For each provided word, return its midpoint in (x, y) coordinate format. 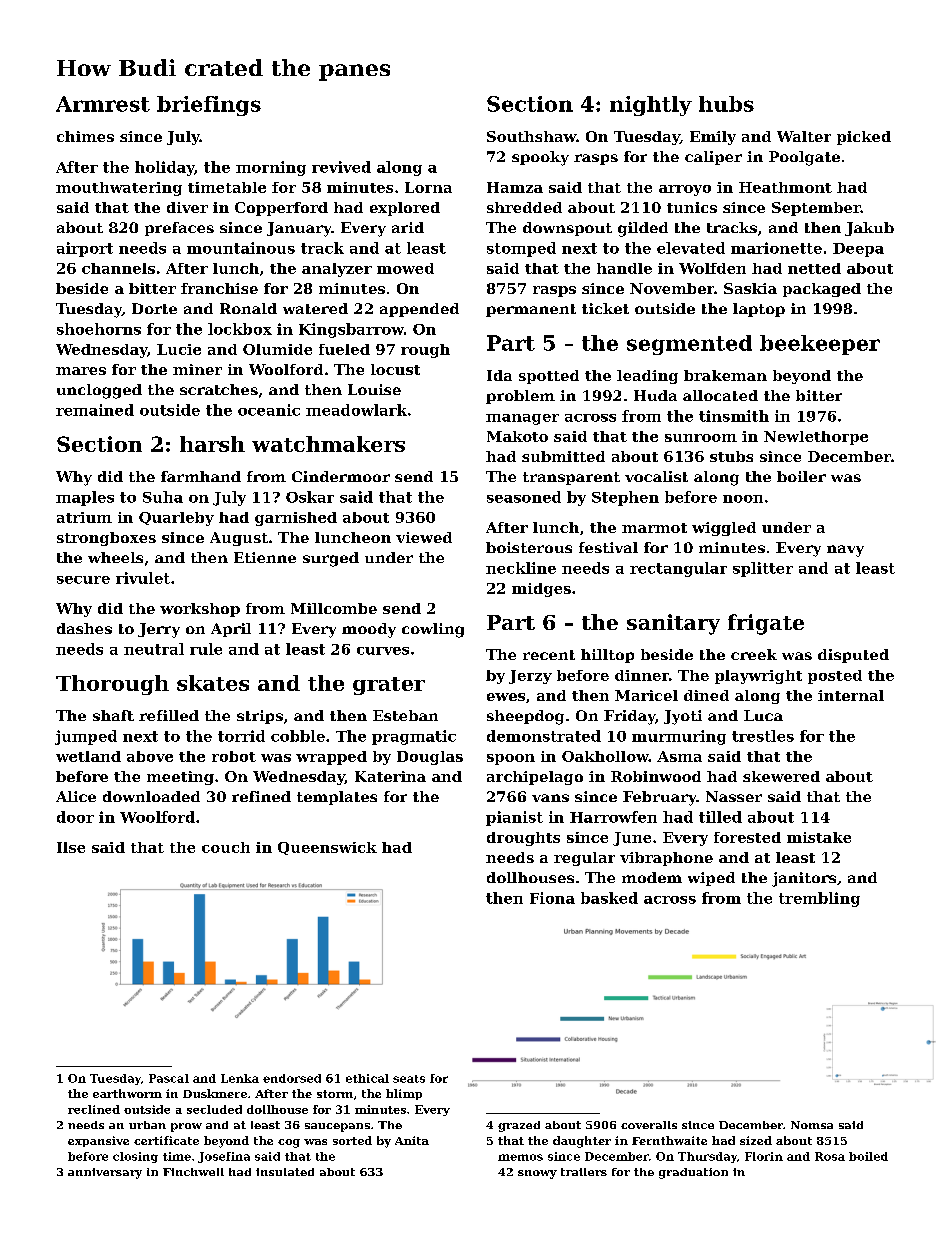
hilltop (607, 656)
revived (341, 167)
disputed (853, 656)
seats (409, 1079)
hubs (726, 104)
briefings (209, 106)
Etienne (265, 557)
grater (389, 686)
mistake (819, 837)
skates (213, 683)
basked (609, 898)
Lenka (240, 1078)
